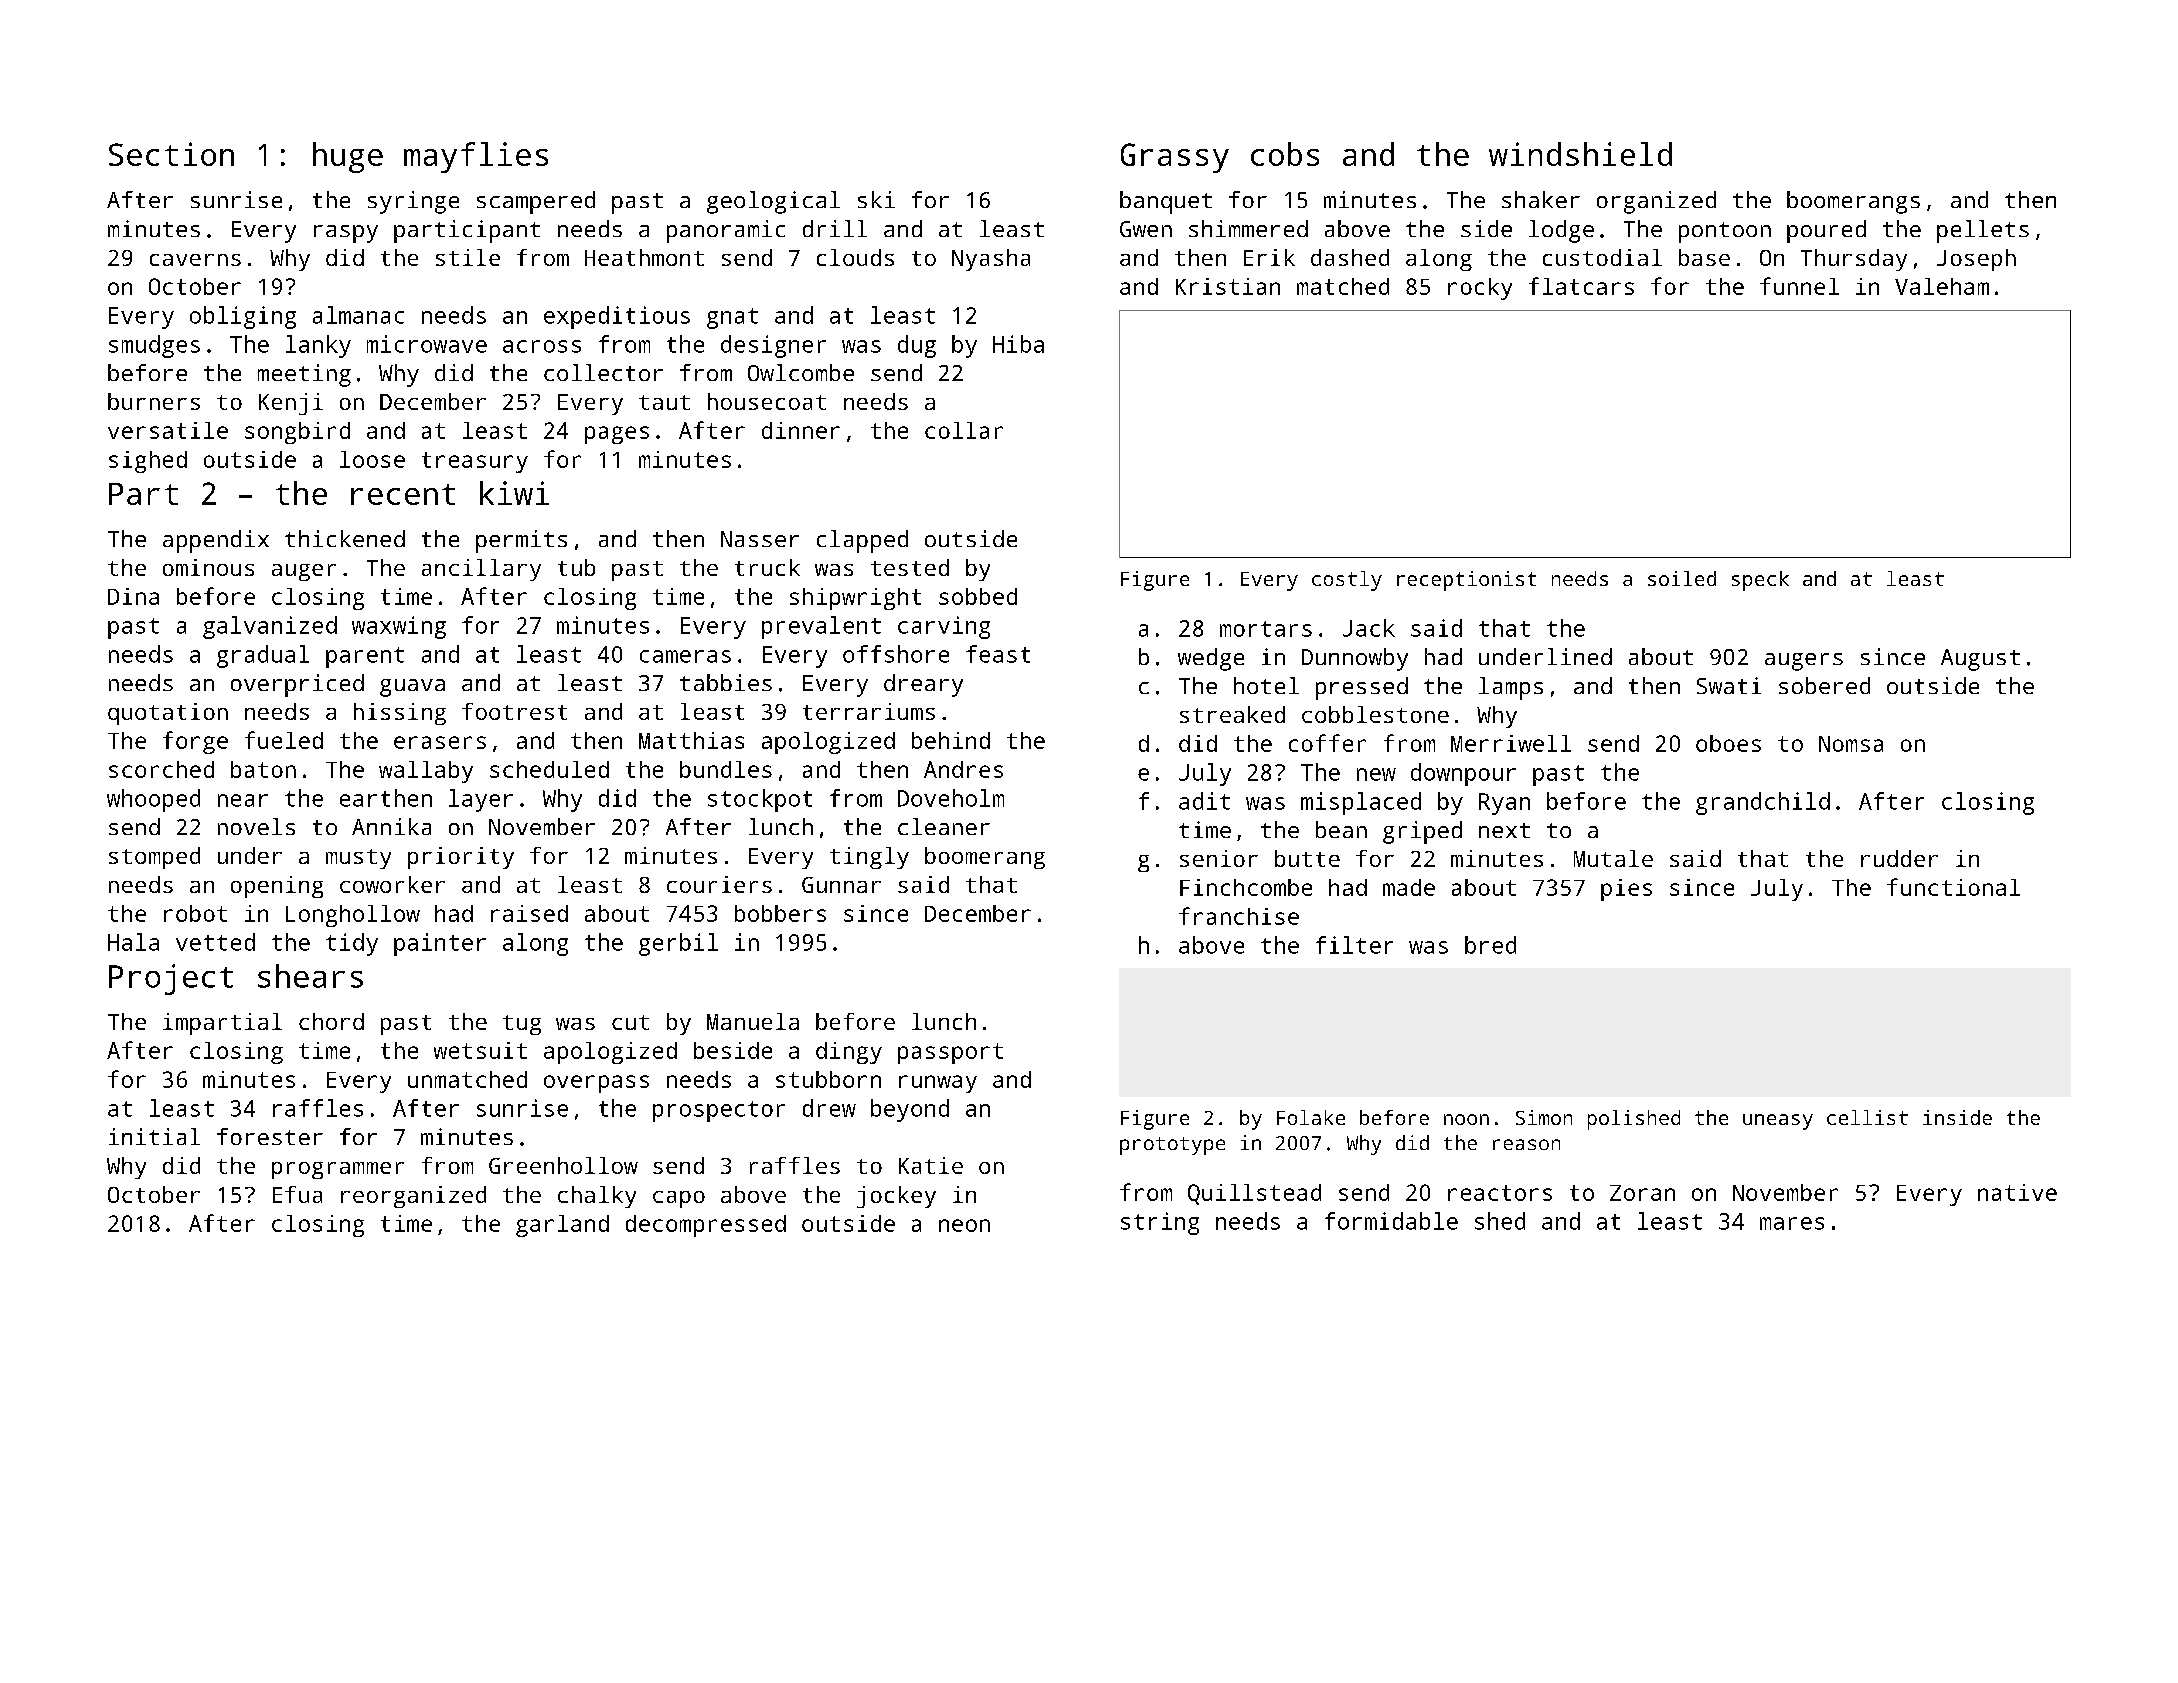  Describe the element at coordinates (1704, 257) in the screenshot. I see `base` at that location.
